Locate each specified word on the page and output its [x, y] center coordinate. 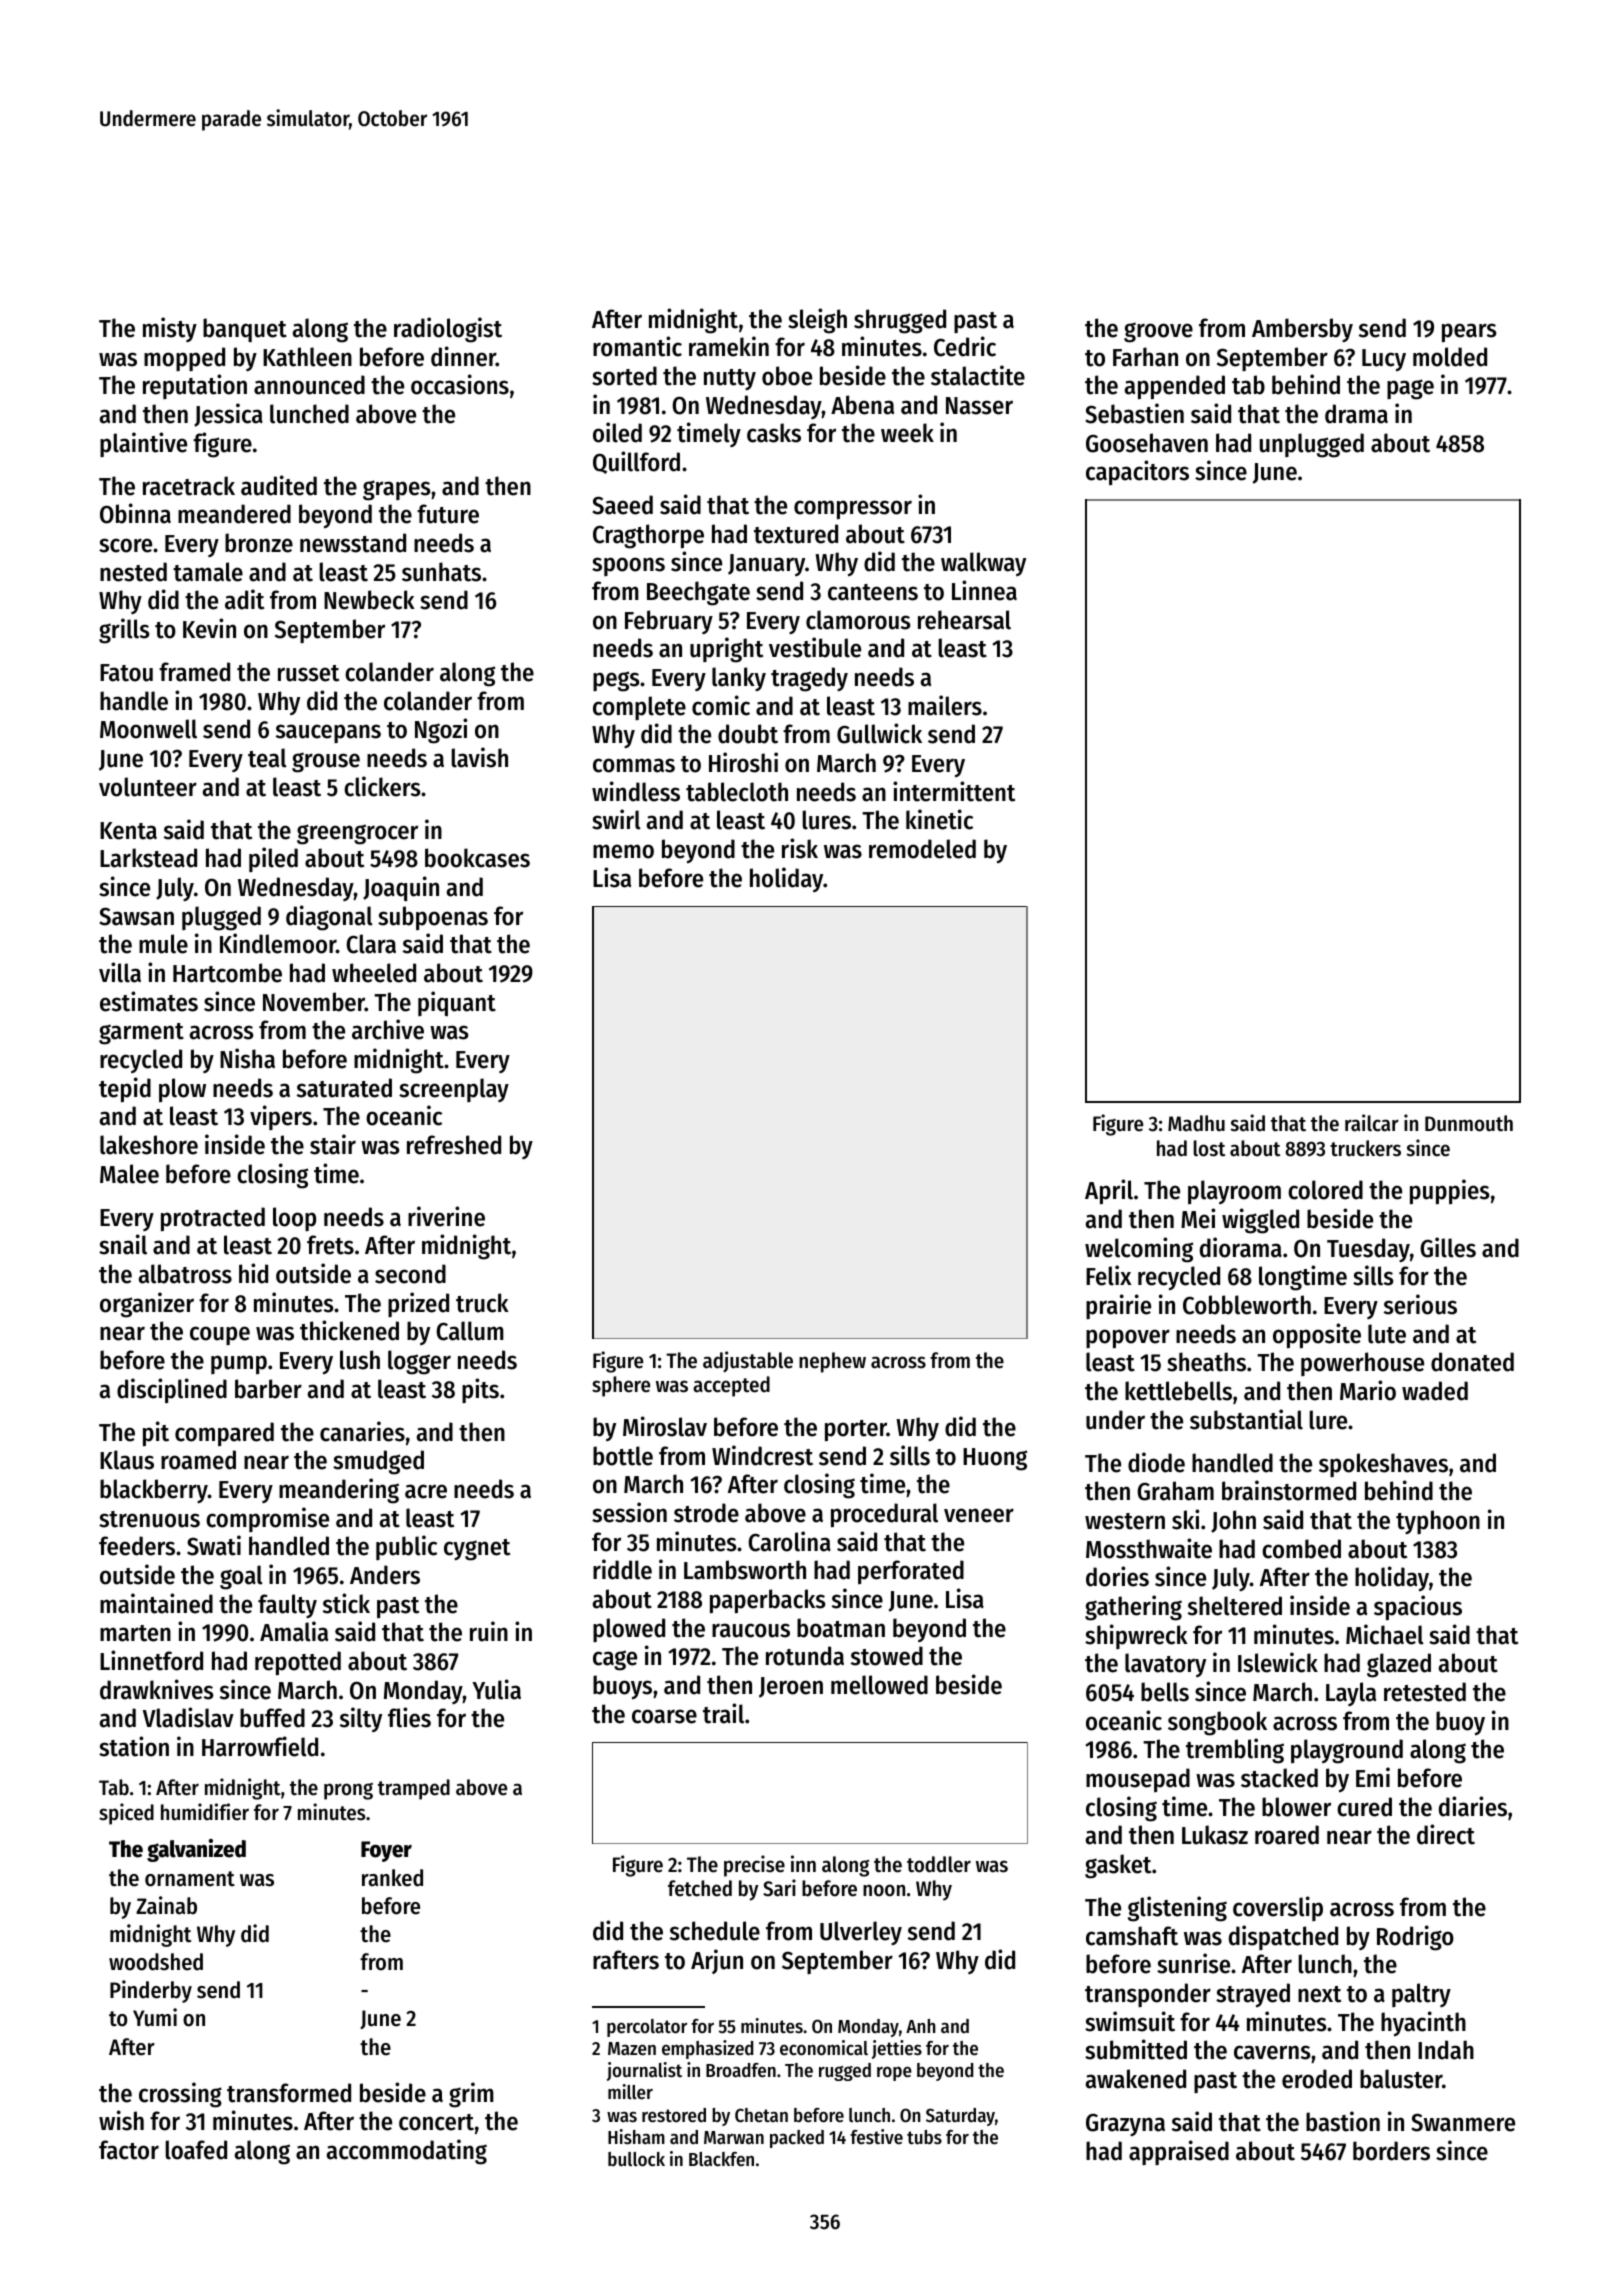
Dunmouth [1469, 1123]
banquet [245, 330]
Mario [1368, 1390]
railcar [1372, 1123]
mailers [945, 705]
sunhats [441, 572]
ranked [392, 1878]
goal [241, 1577]
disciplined [172, 1390]
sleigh [817, 321]
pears [1469, 332]
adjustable [748, 1362]
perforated [911, 1572]
